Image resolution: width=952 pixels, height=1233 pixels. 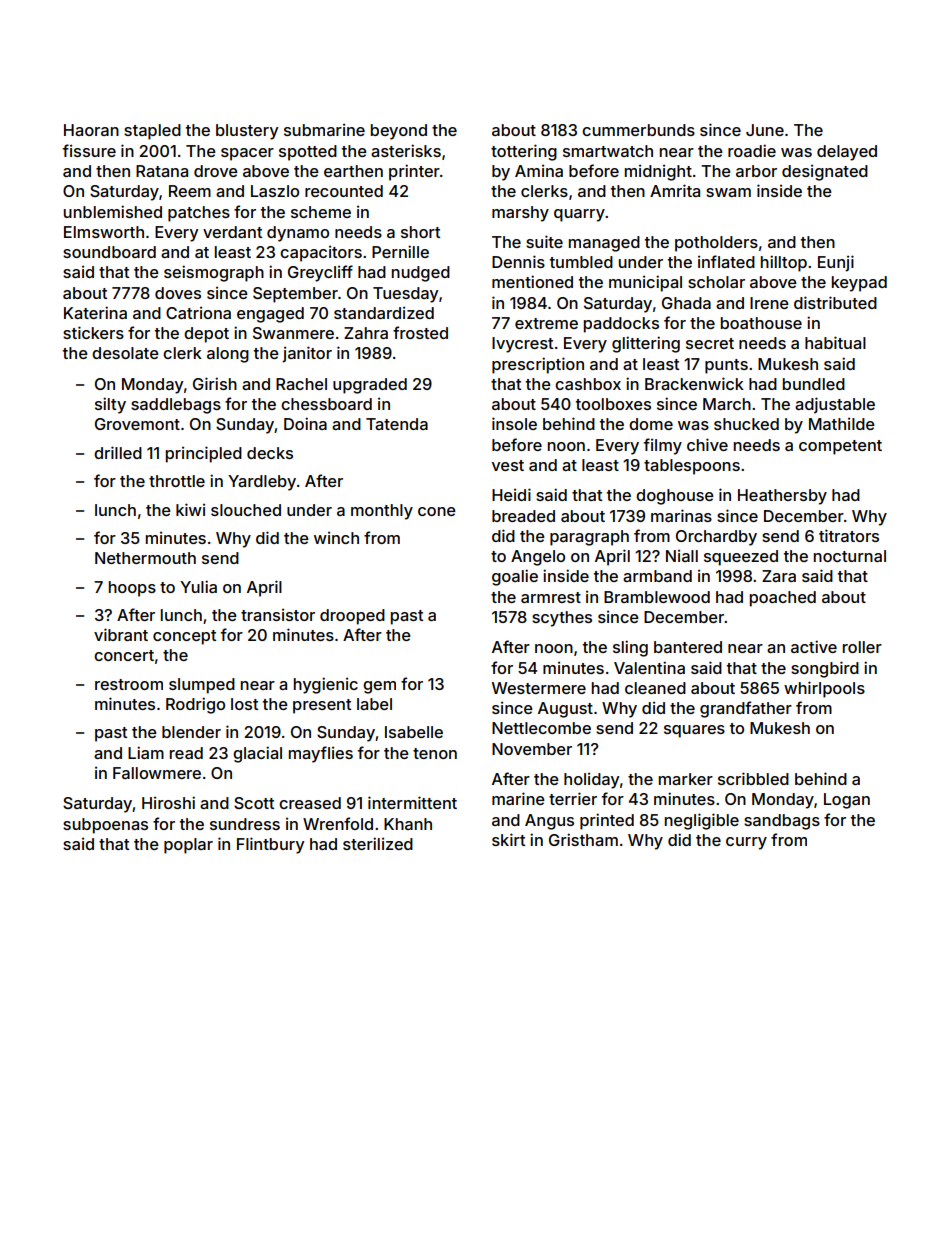 I want to click on transistor, so click(x=278, y=615).
